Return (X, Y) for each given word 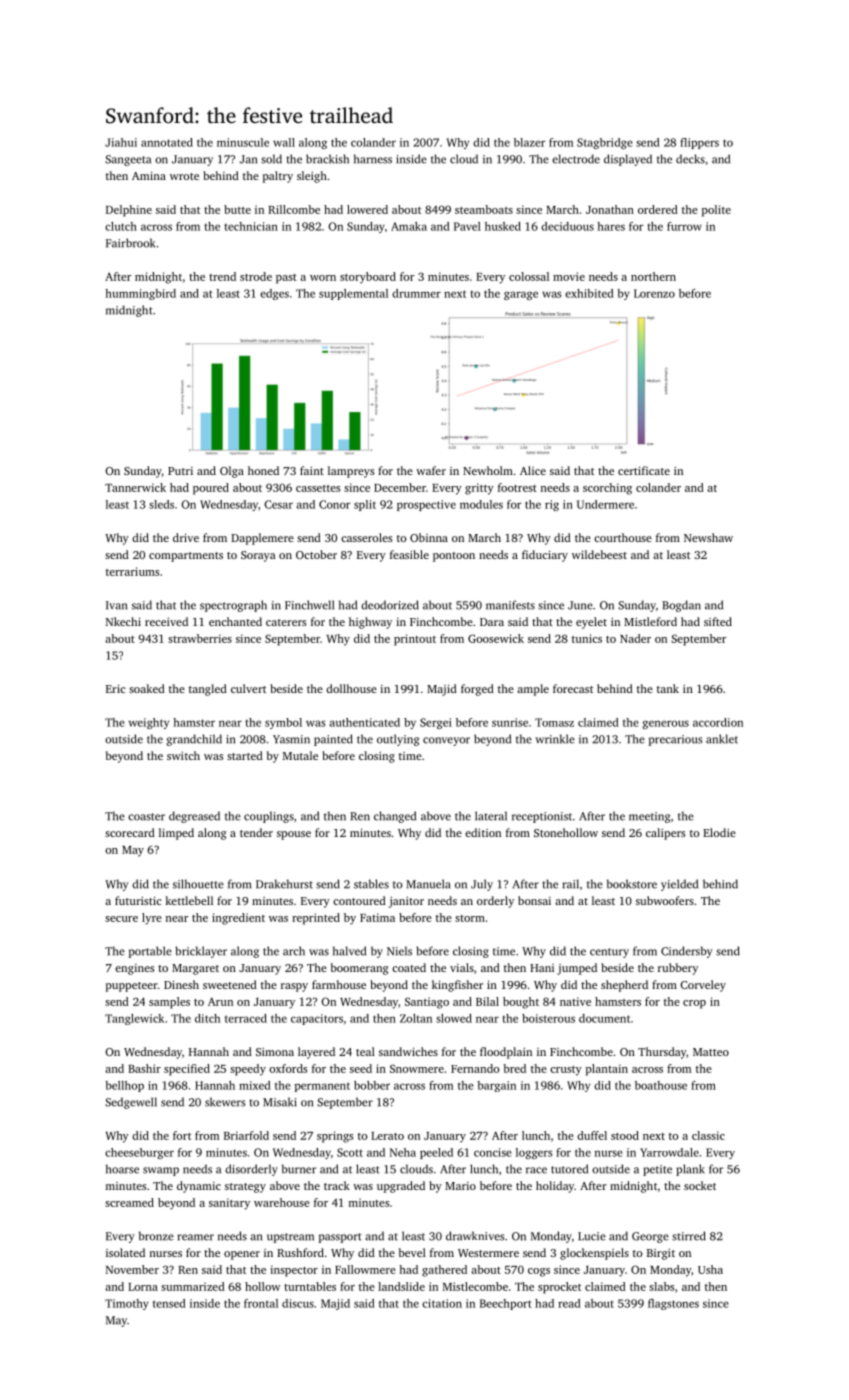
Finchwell (309, 605)
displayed (628, 160)
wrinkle (555, 739)
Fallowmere (365, 1269)
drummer (416, 293)
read (569, 1303)
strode (256, 276)
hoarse (122, 1169)
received (166, 621)
